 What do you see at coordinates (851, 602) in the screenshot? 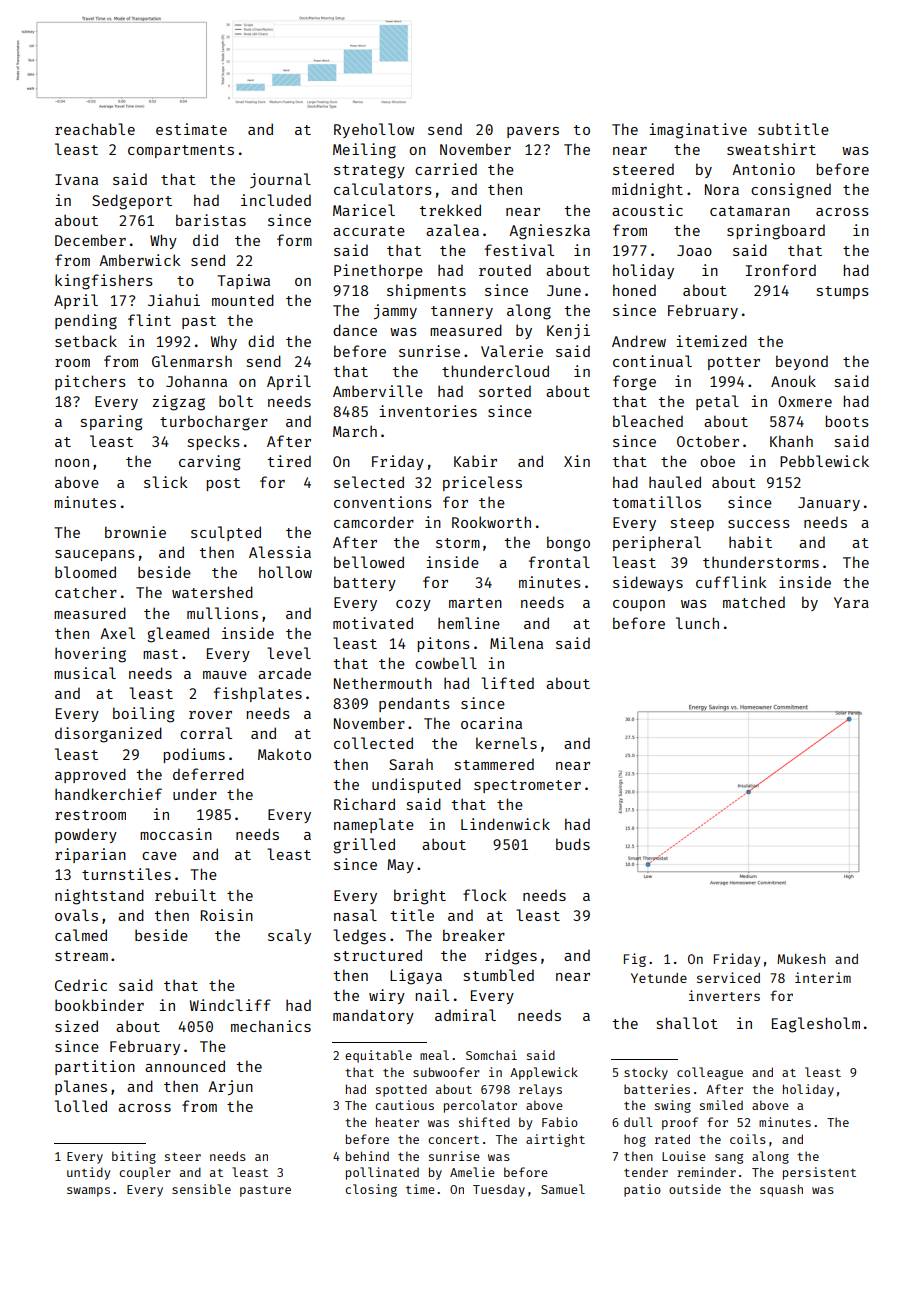
I see `Yara` at bounding box center [851, 602].
